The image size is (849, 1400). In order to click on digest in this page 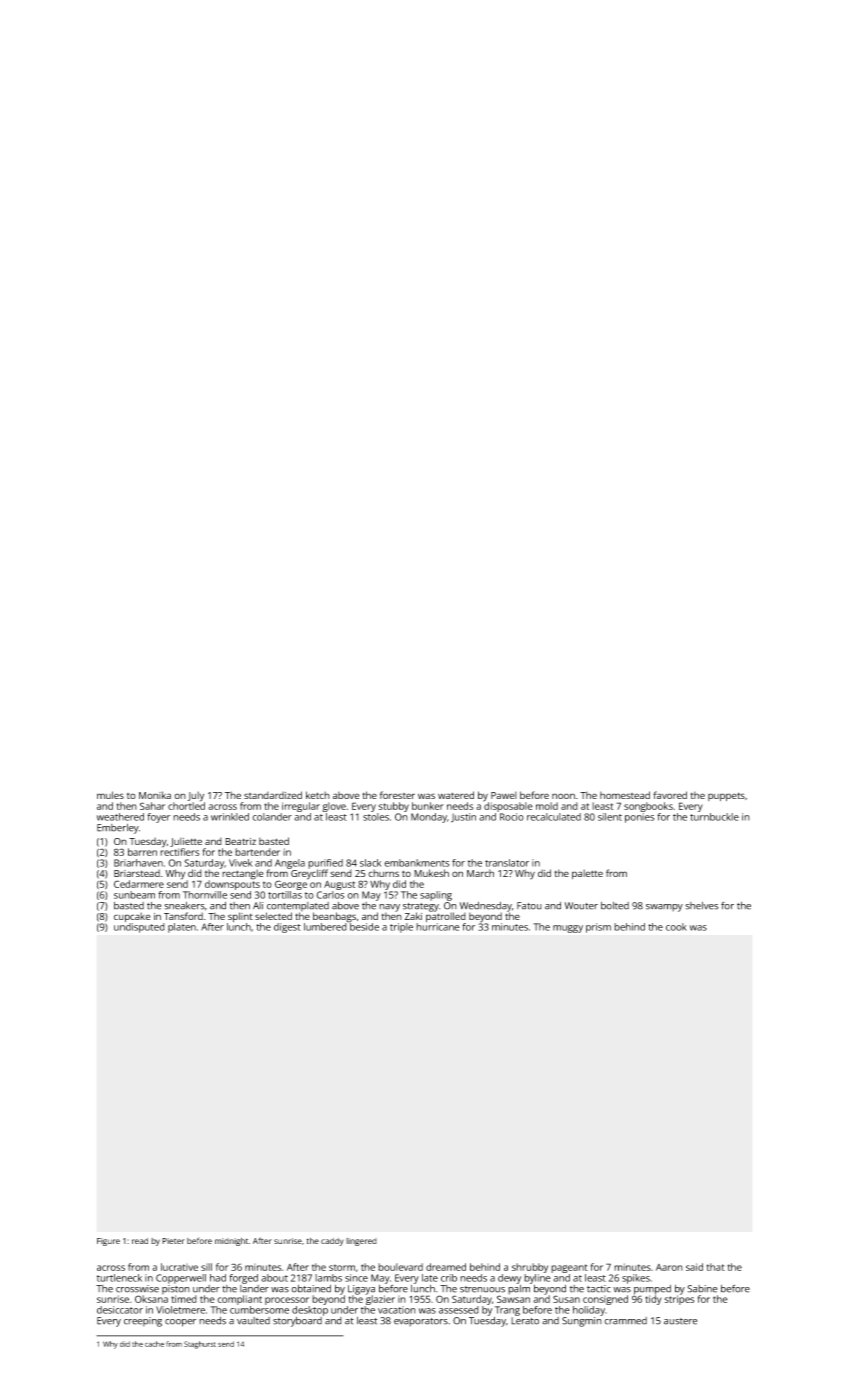, I will do `click(287, 928)`.
